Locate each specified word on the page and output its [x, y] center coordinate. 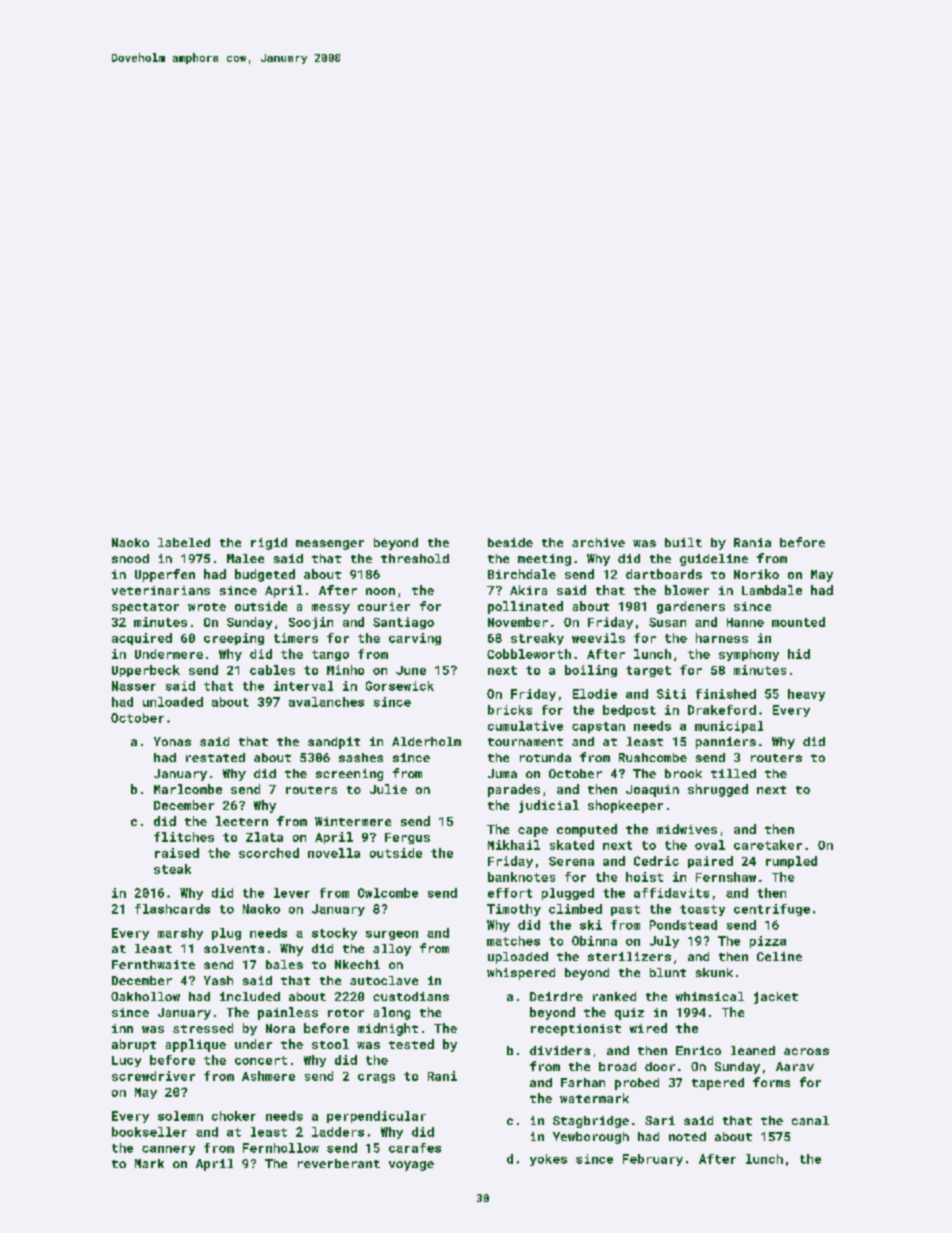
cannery [168, 1150]
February [653, 1160]
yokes [548, 1160]
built [683, 542]
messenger [330, 545]
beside [510, 542]
